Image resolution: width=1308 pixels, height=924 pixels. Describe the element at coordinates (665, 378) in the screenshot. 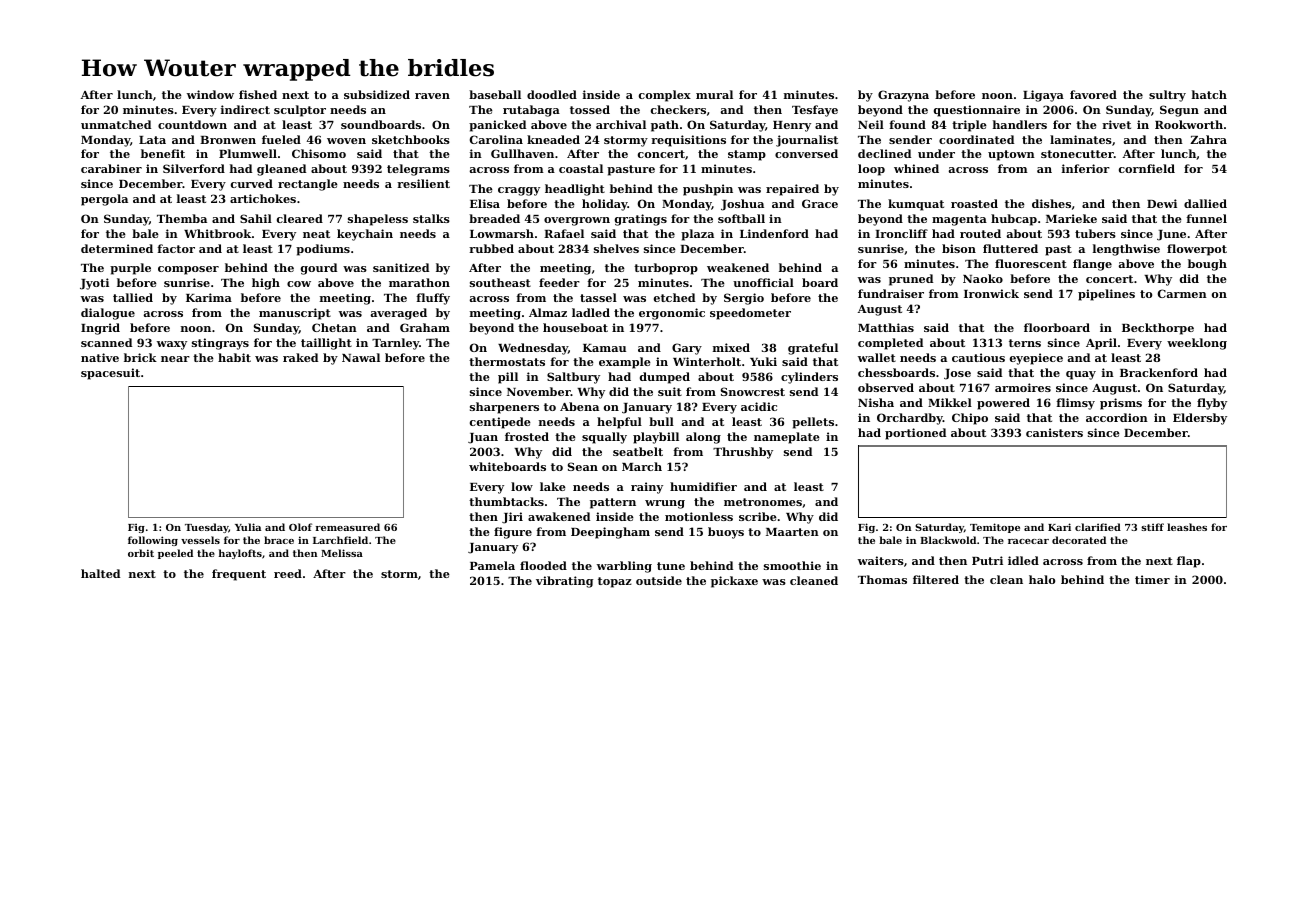

I see `dumped` at that location.
